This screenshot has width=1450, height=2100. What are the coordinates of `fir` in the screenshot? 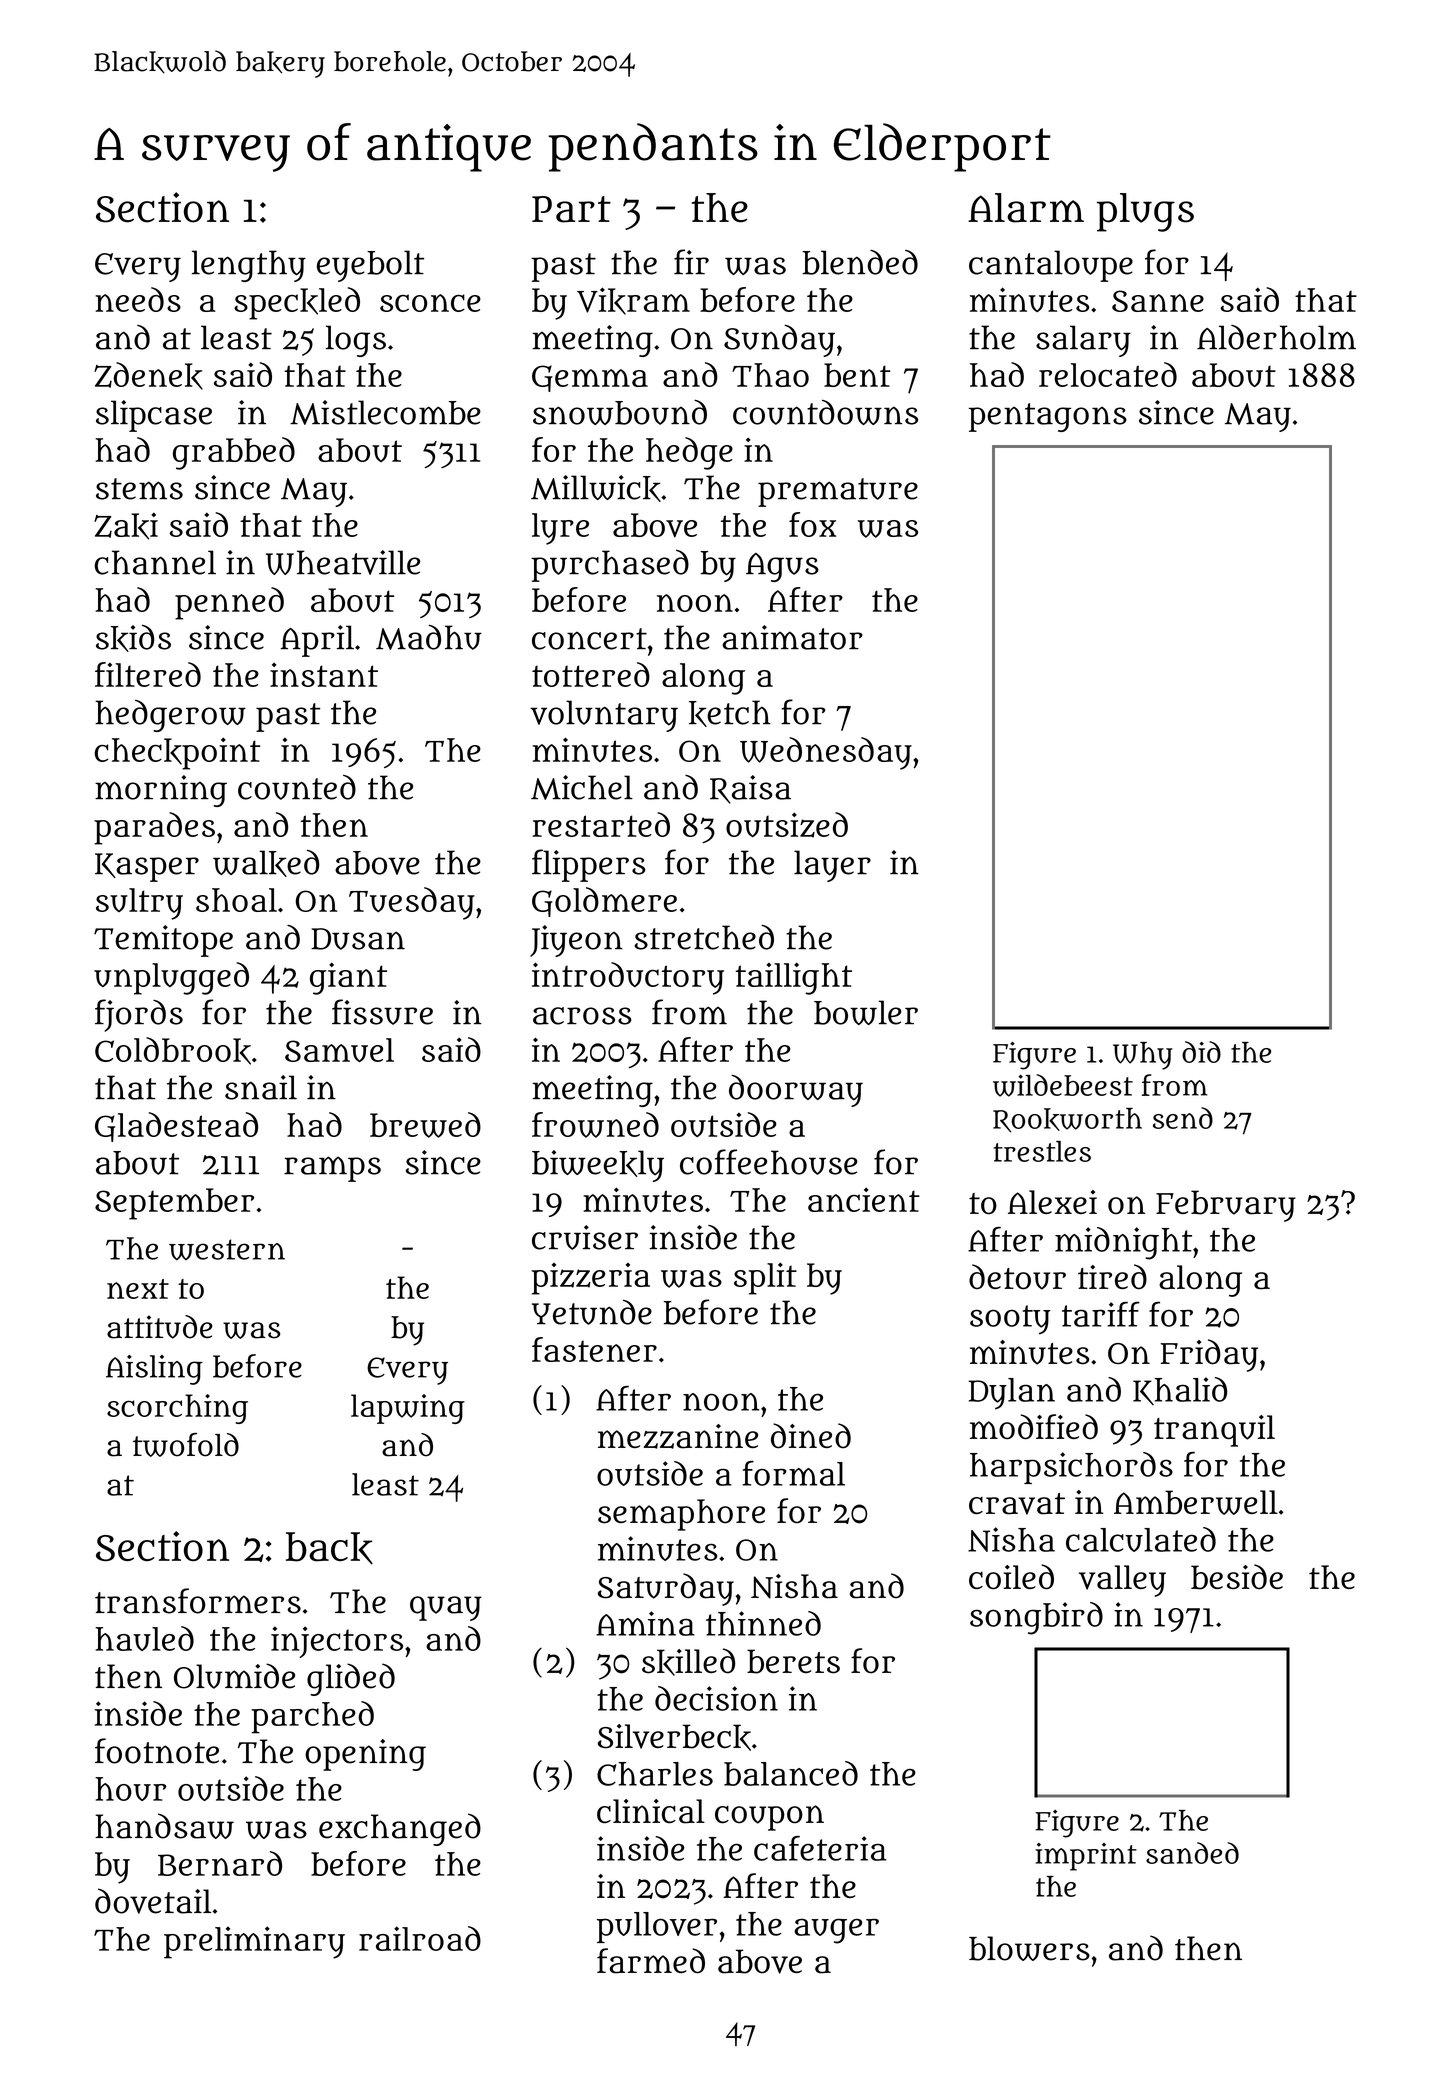 It's located at (691, 261).
